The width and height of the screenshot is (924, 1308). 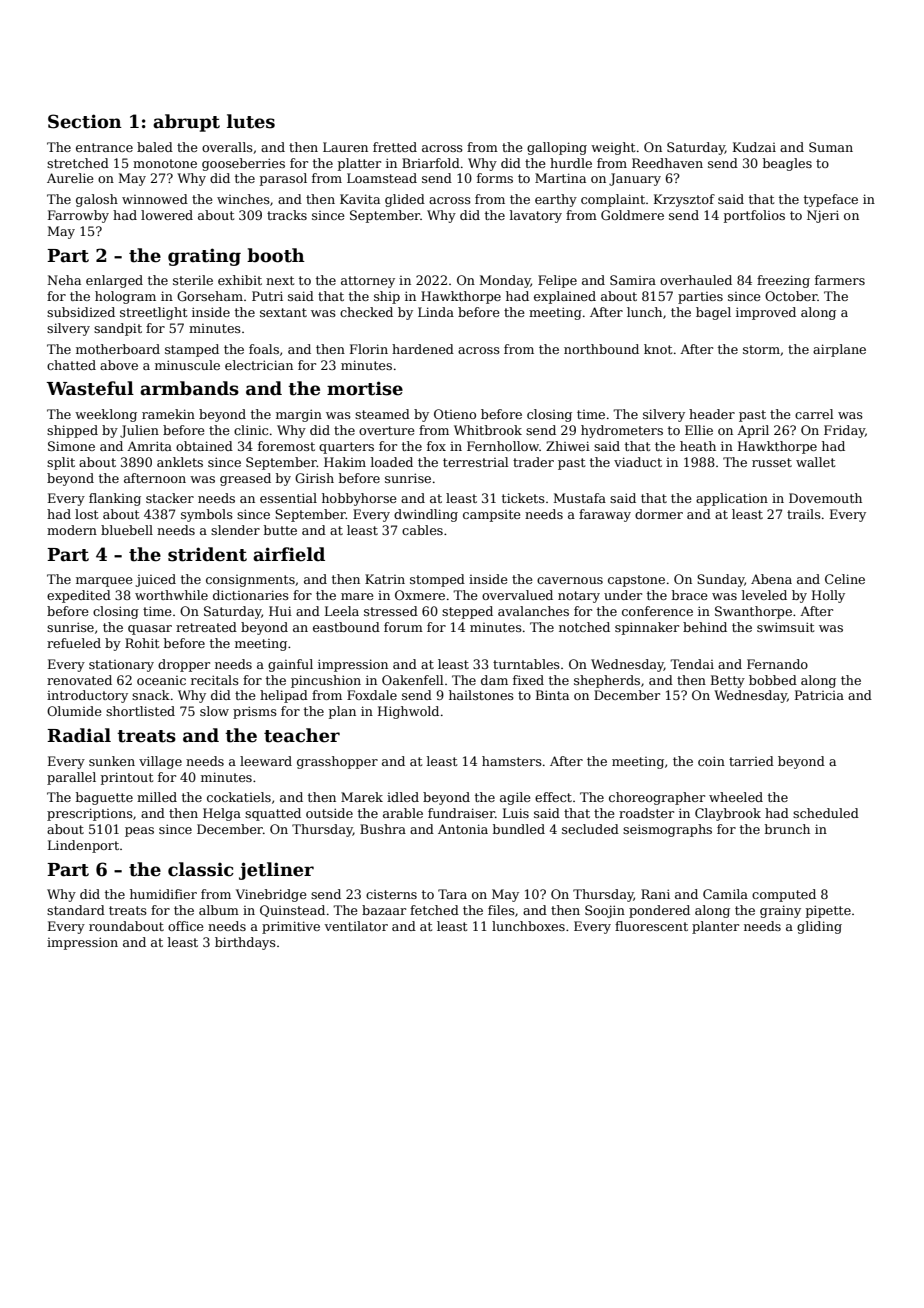 What do you see at coordinates (372, 695) in the screenshot?
I see `Foxdale` at bounding box center [372, 695].
